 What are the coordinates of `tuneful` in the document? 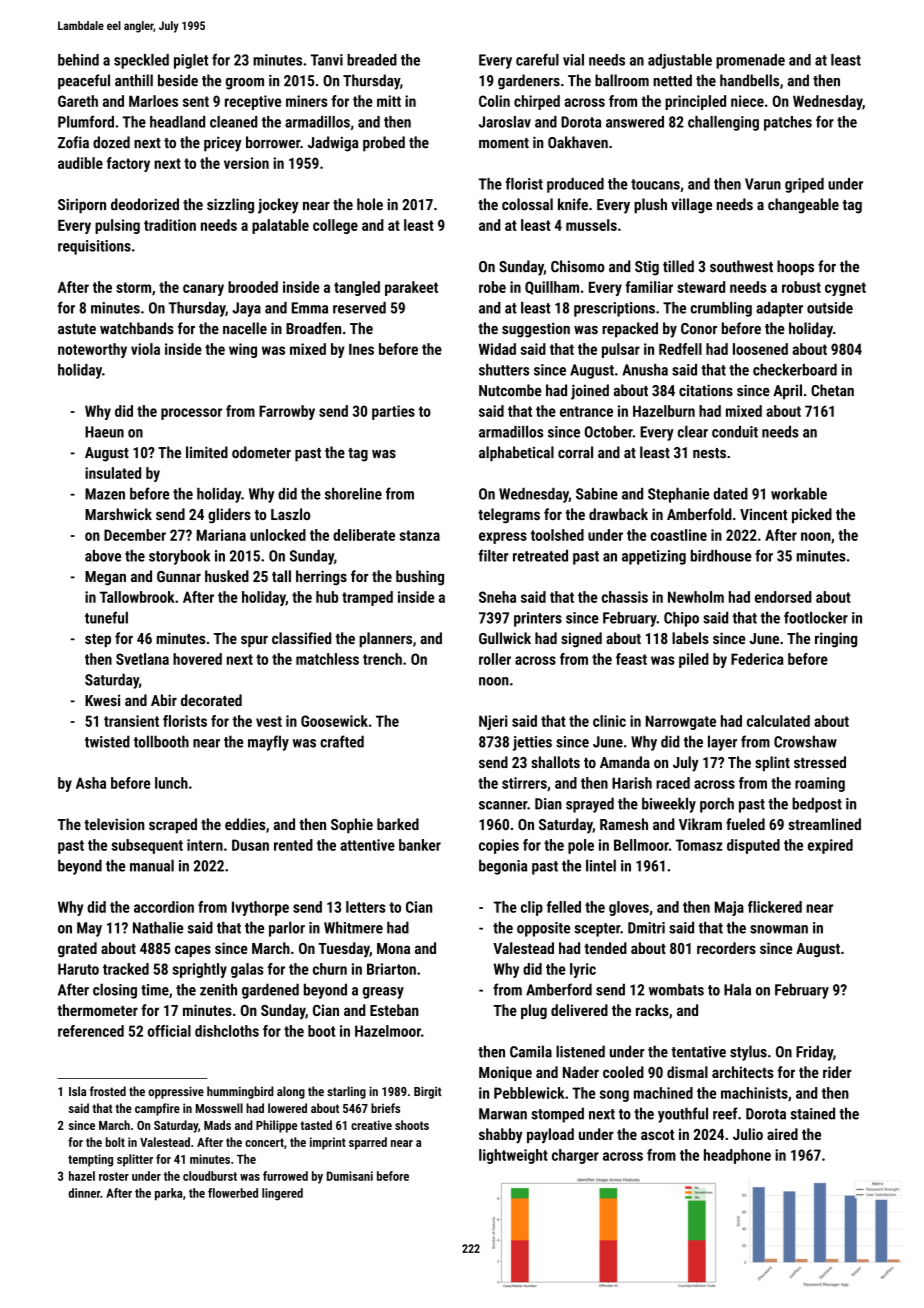 It's located at (106, 617).
